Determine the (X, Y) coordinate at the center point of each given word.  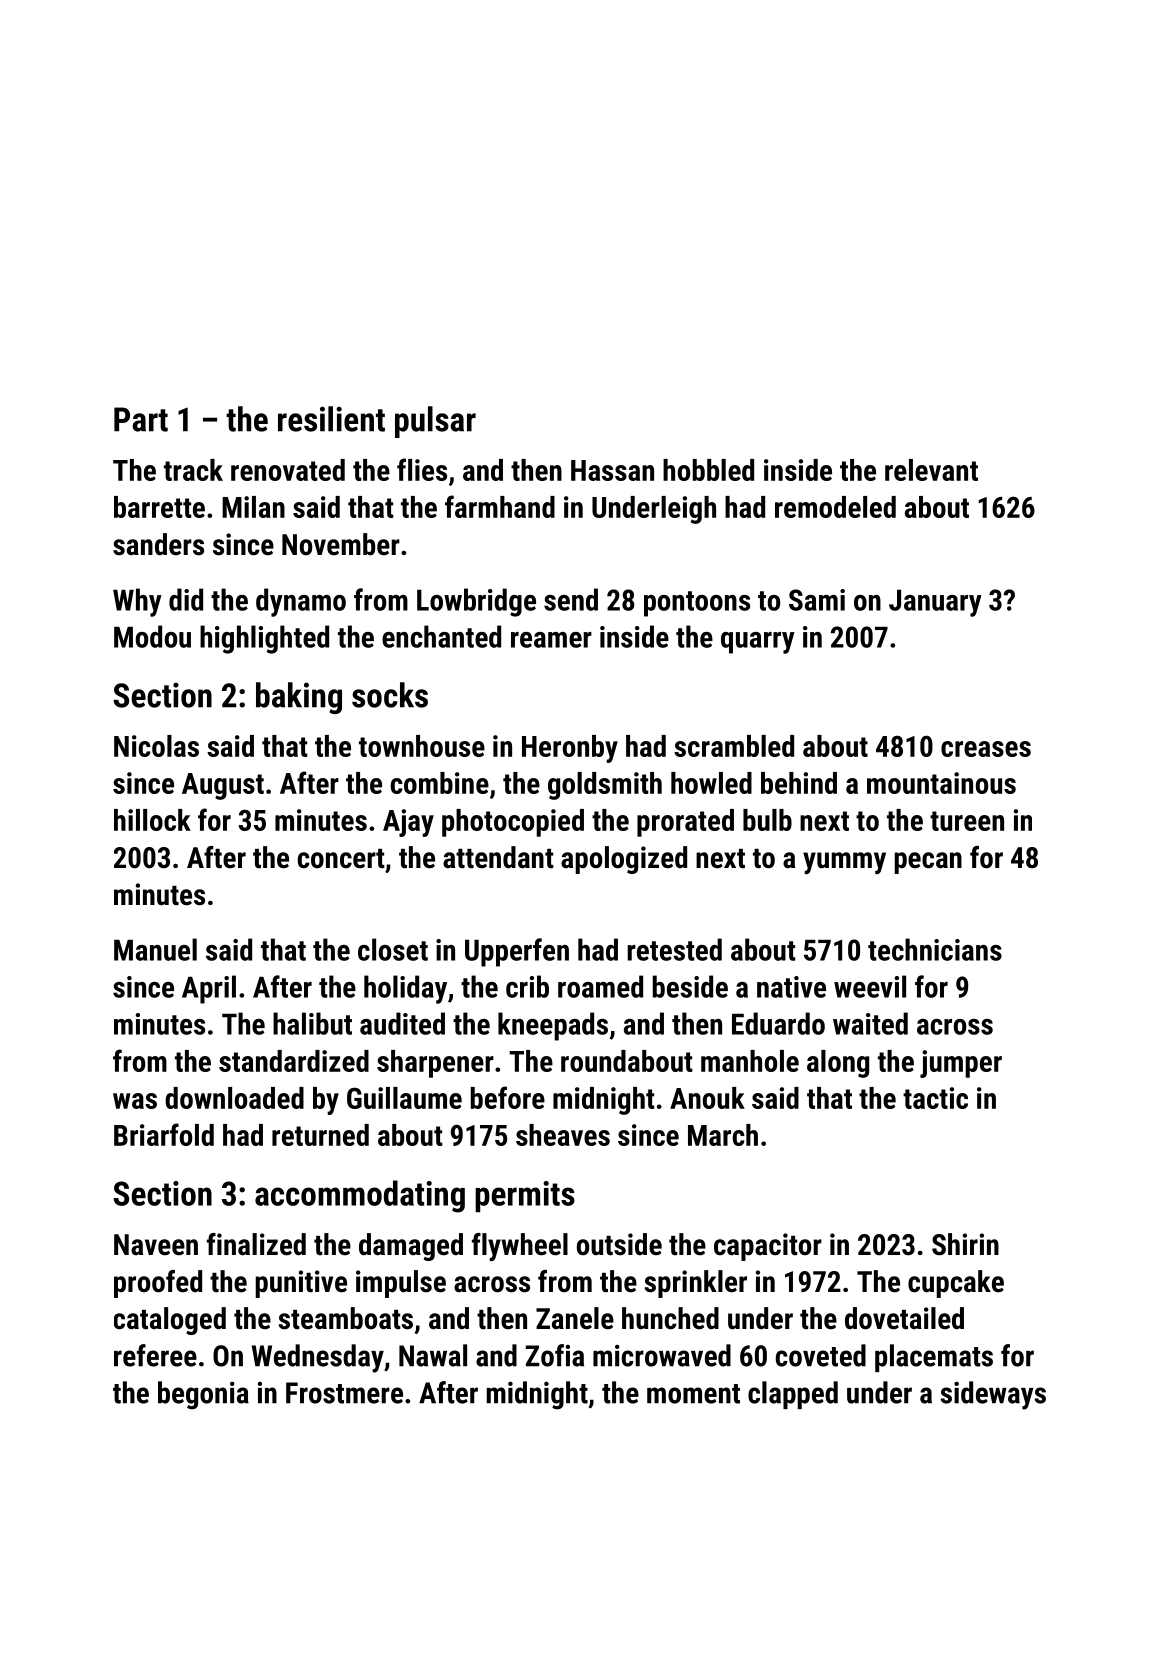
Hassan (612, 470)
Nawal (433, 1355)
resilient (331, 419)
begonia (203, 1395)
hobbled (708, 470)
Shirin (965, 1244)
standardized (294, 1061)
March (723, 1135)
